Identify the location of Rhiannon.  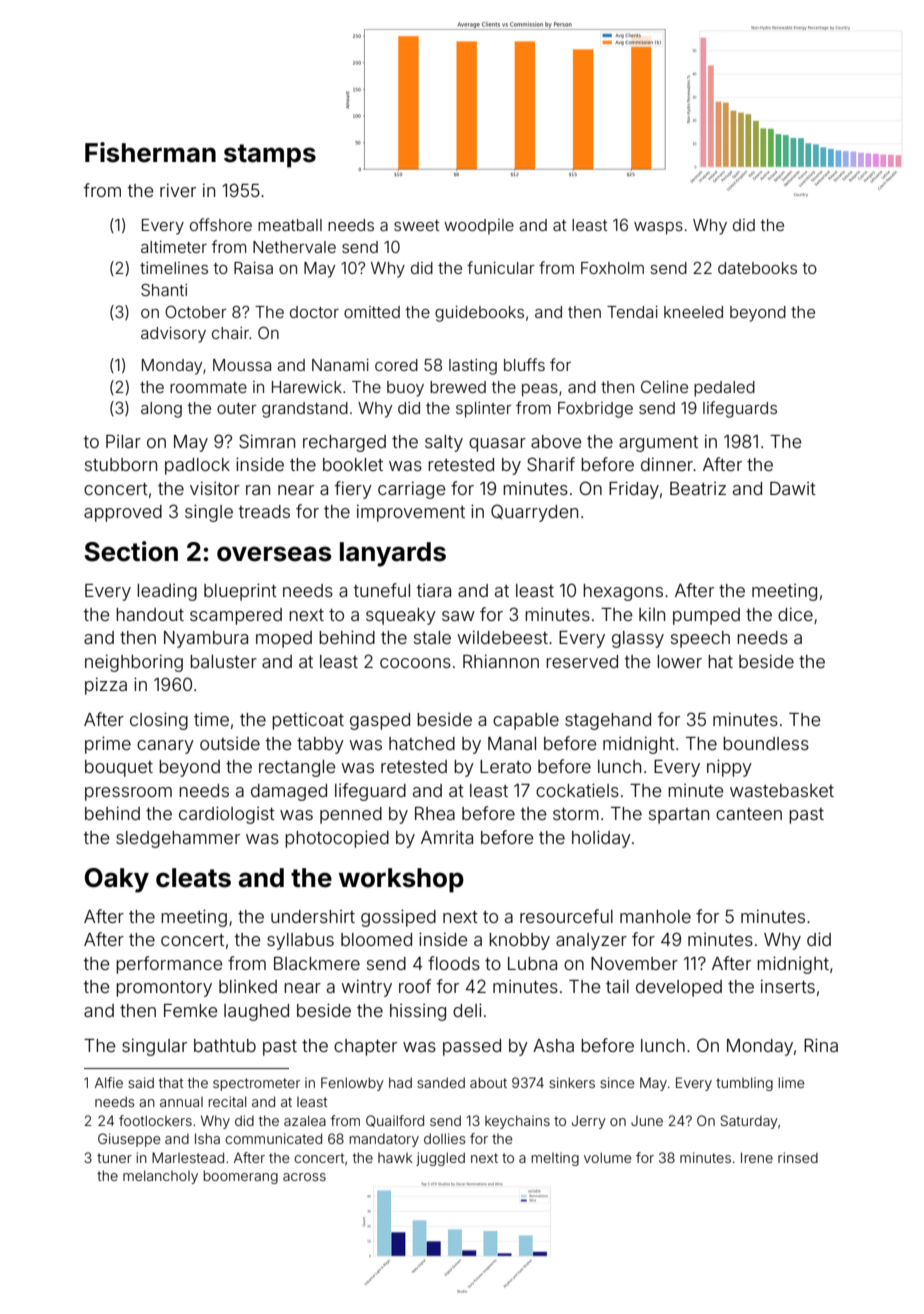
(501, 661).
